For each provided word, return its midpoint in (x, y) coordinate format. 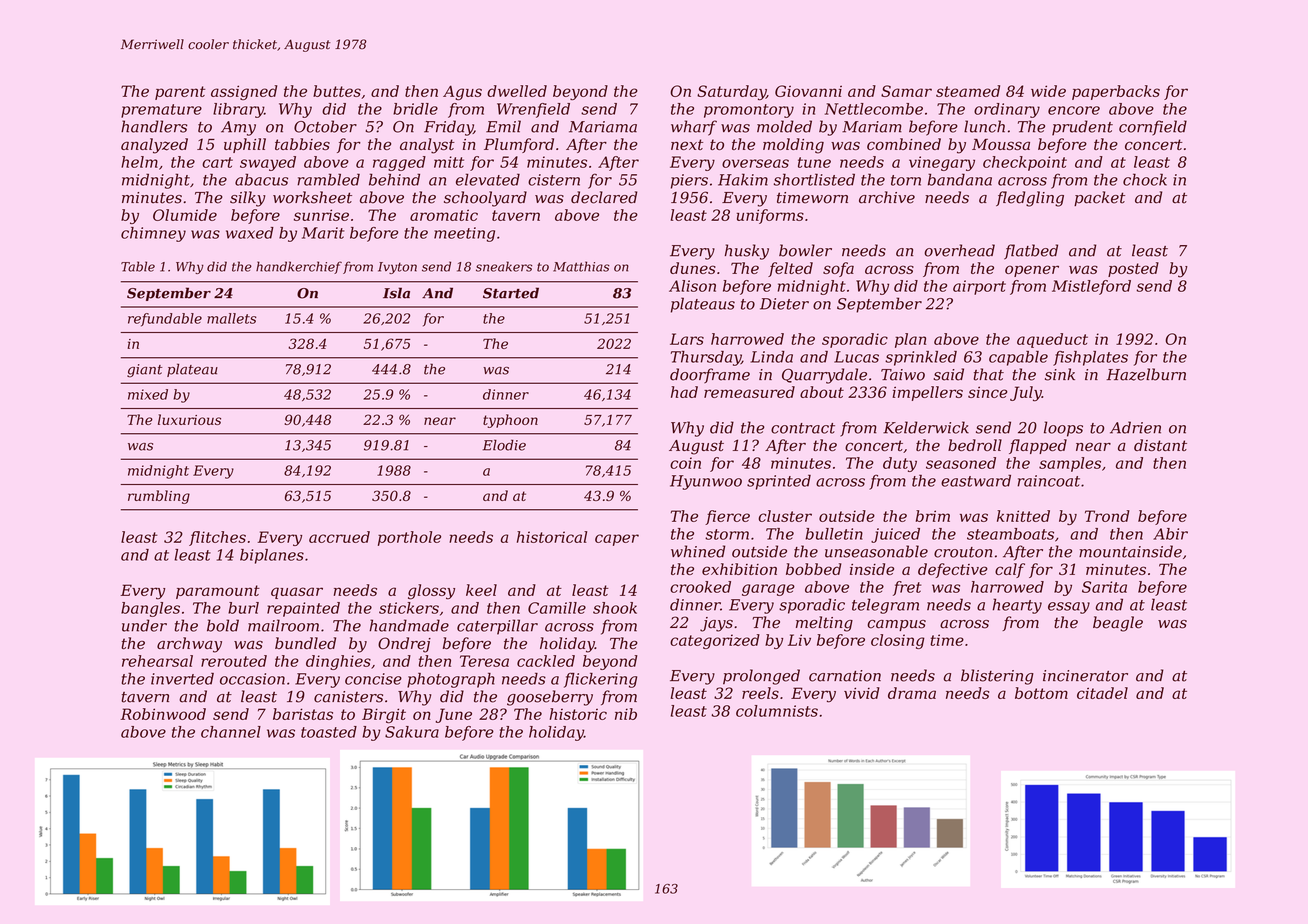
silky (247, 199)
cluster (785, 516)
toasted (329, 732)
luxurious (189, 419)
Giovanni (808, 91)
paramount (218, 592)
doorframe (710, 375)
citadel (1102, 693)
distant (1160, 445)
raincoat (1048, 481)
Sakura (412, 732)
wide (1048, 91)
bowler (805, 250)
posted (1133, 269)
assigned (244, 92)
